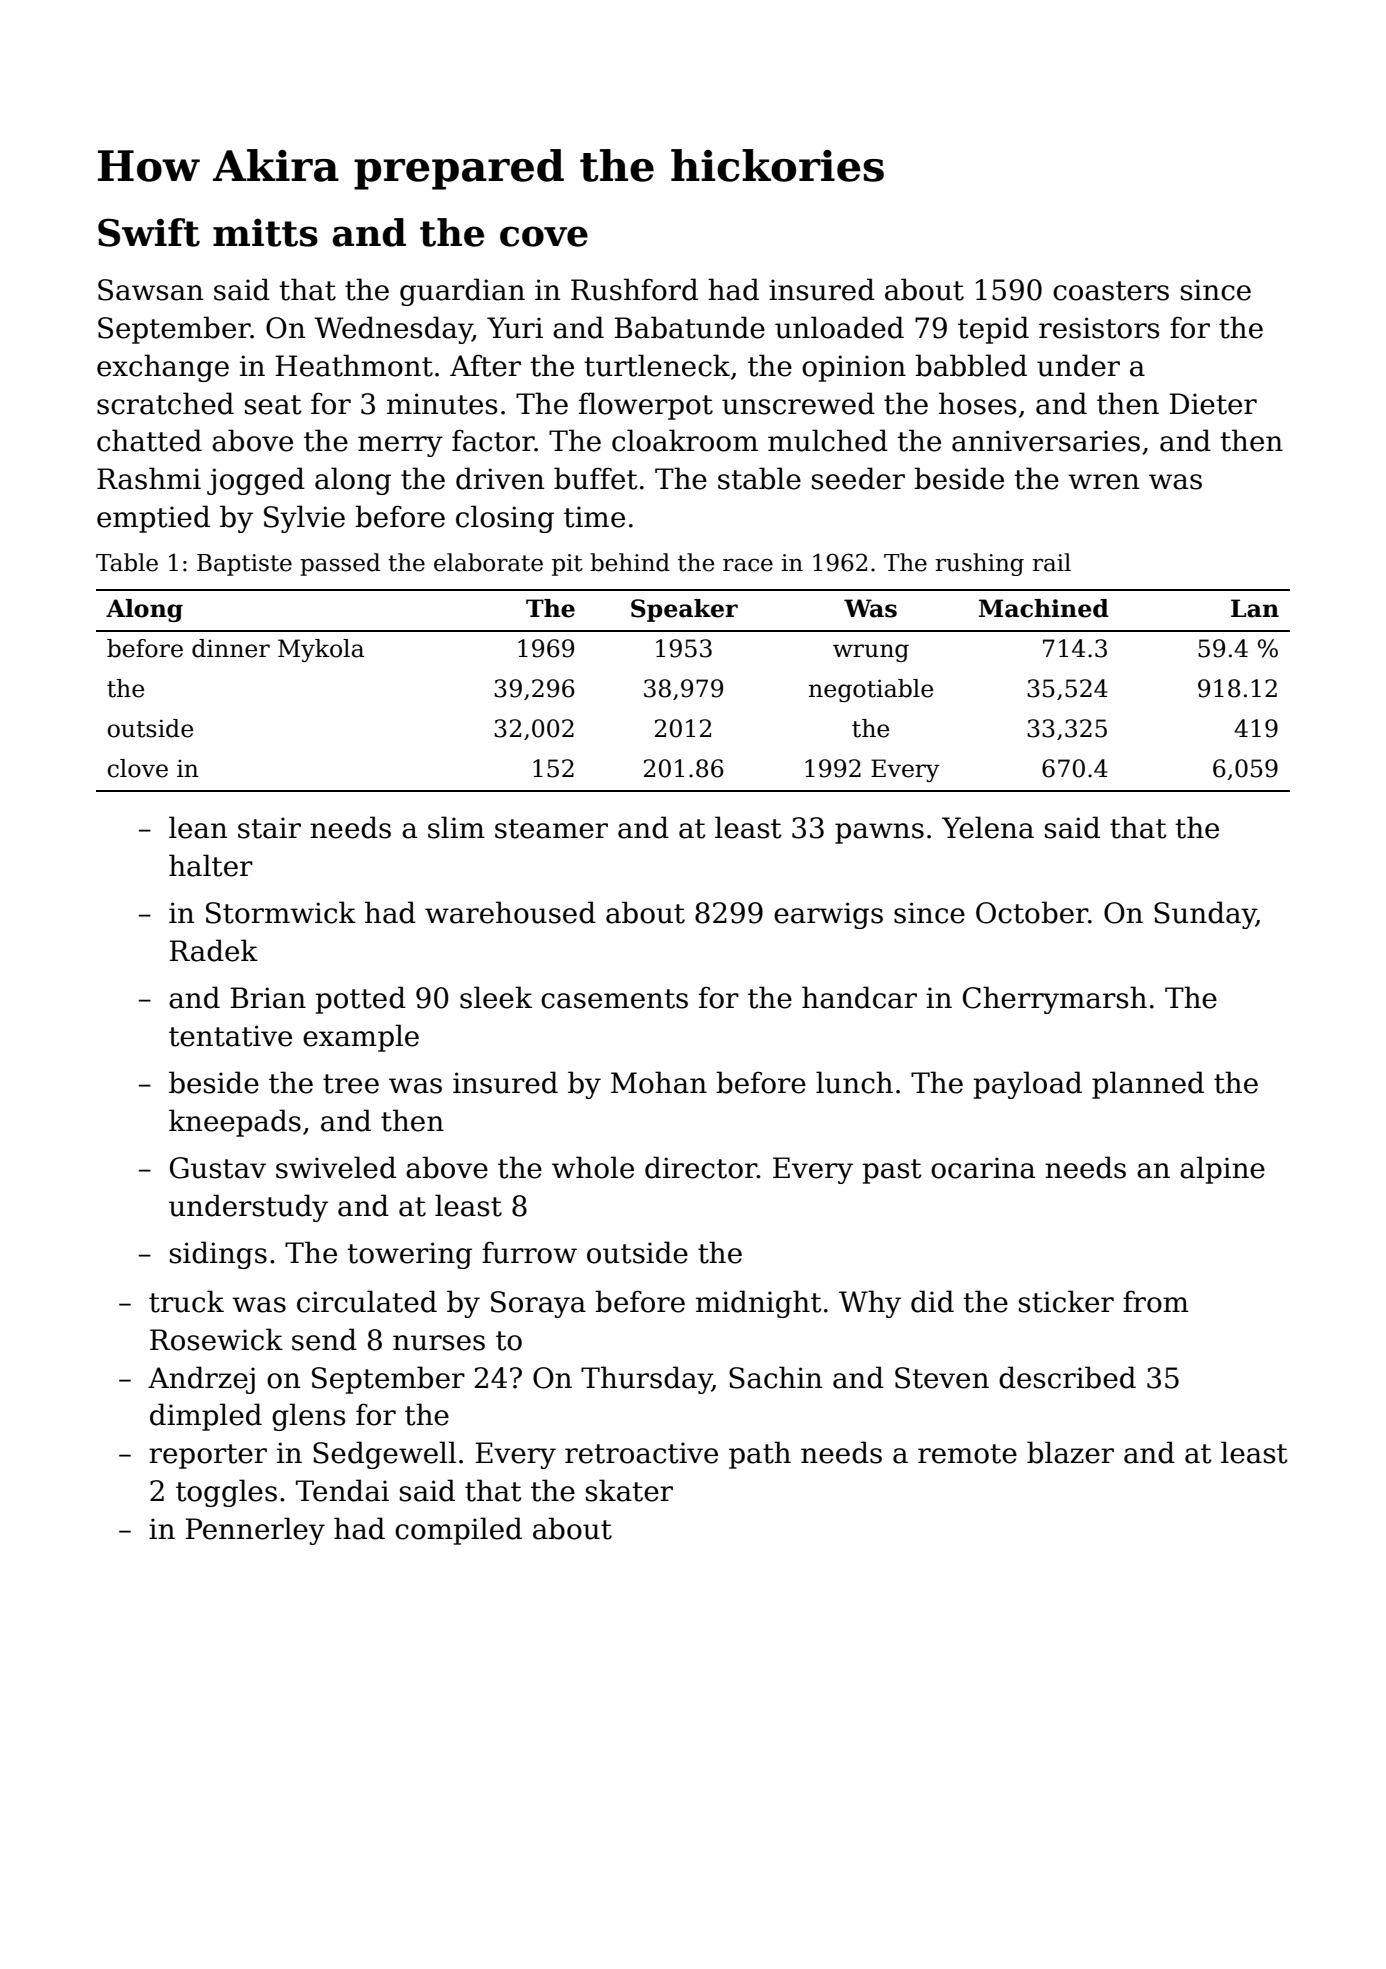 This screenshot has width=1386, height=1969. Describe the element at coordinates (551, 829) in the screenshot. I see `steamer` at that location.
